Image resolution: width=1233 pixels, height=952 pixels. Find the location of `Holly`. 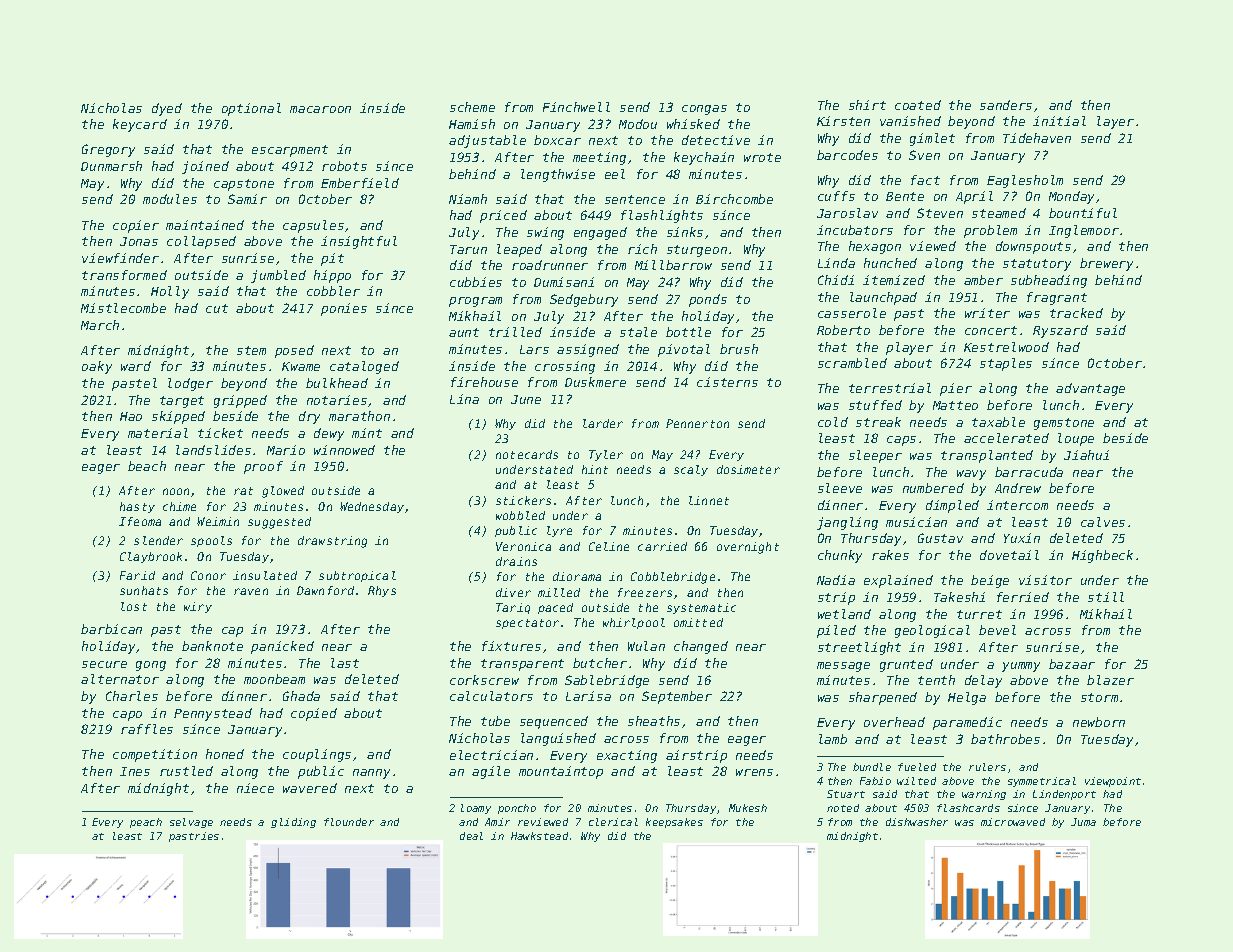

Holly is located at coordinates (170, 292).
